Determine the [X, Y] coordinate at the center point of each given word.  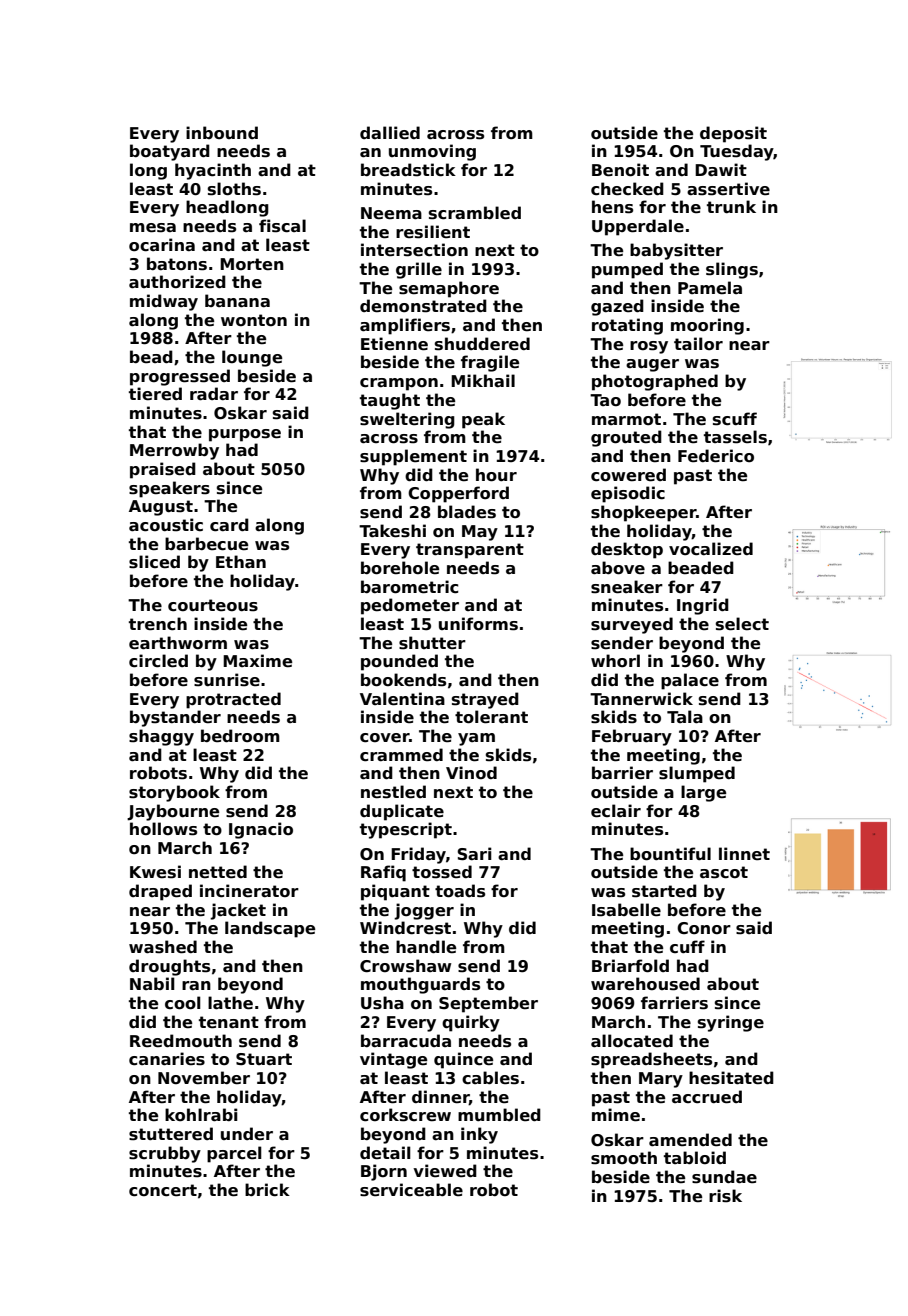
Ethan [241, 562]
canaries [167, 1059]
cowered [628, 475]
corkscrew [405, 1115]
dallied [390, 133]
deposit [733, 134]
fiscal [282, 226]
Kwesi [155, 872]
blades [467, 512]
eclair [616, 811]
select [742, 624]
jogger [424, 911]
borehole [400, 568]
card [229, 525]
